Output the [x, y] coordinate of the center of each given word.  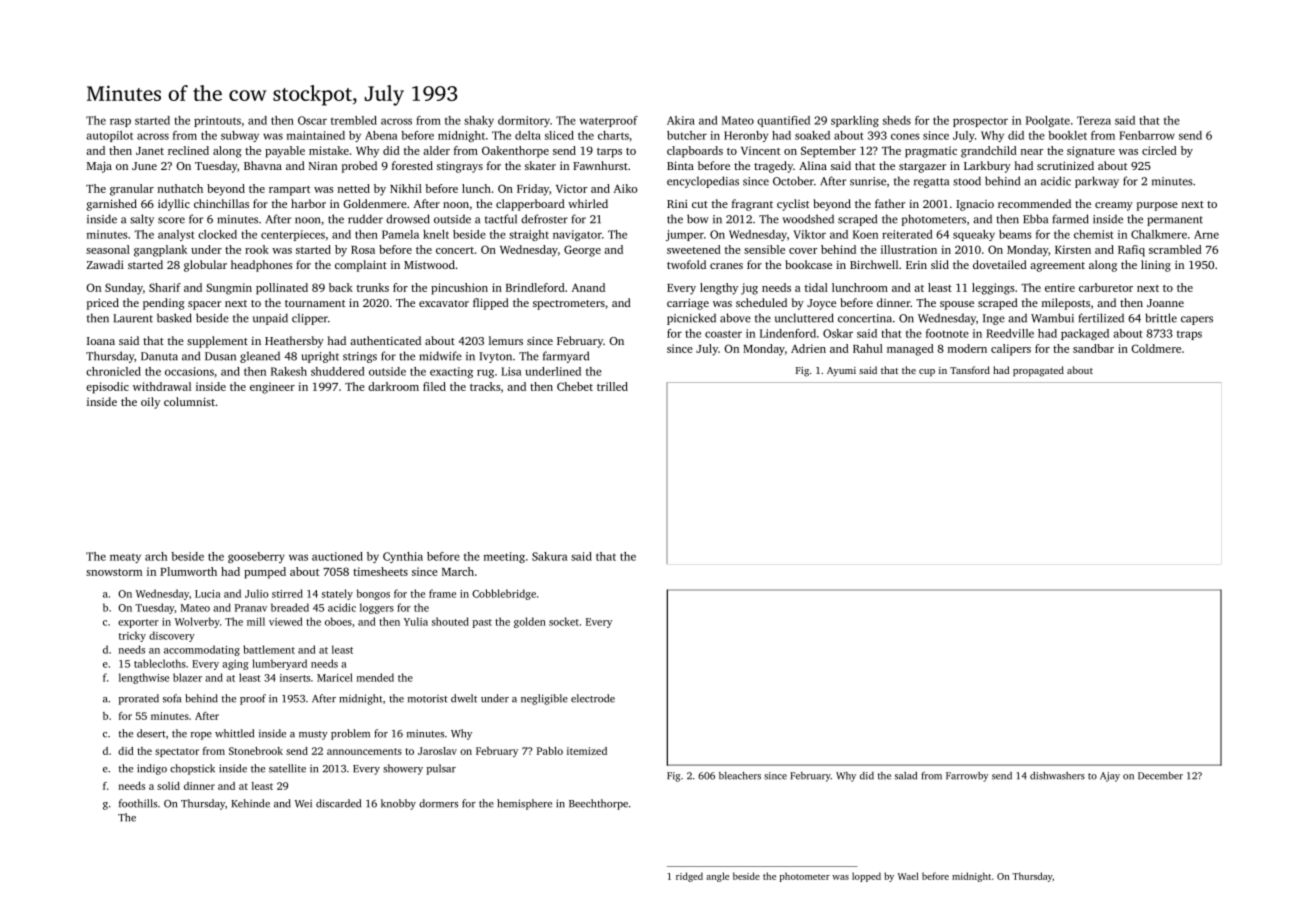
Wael [908, 876]
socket [564, 621]
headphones [262, 266]
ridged [689, 877]
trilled [612, 386]
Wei [303, 803]
